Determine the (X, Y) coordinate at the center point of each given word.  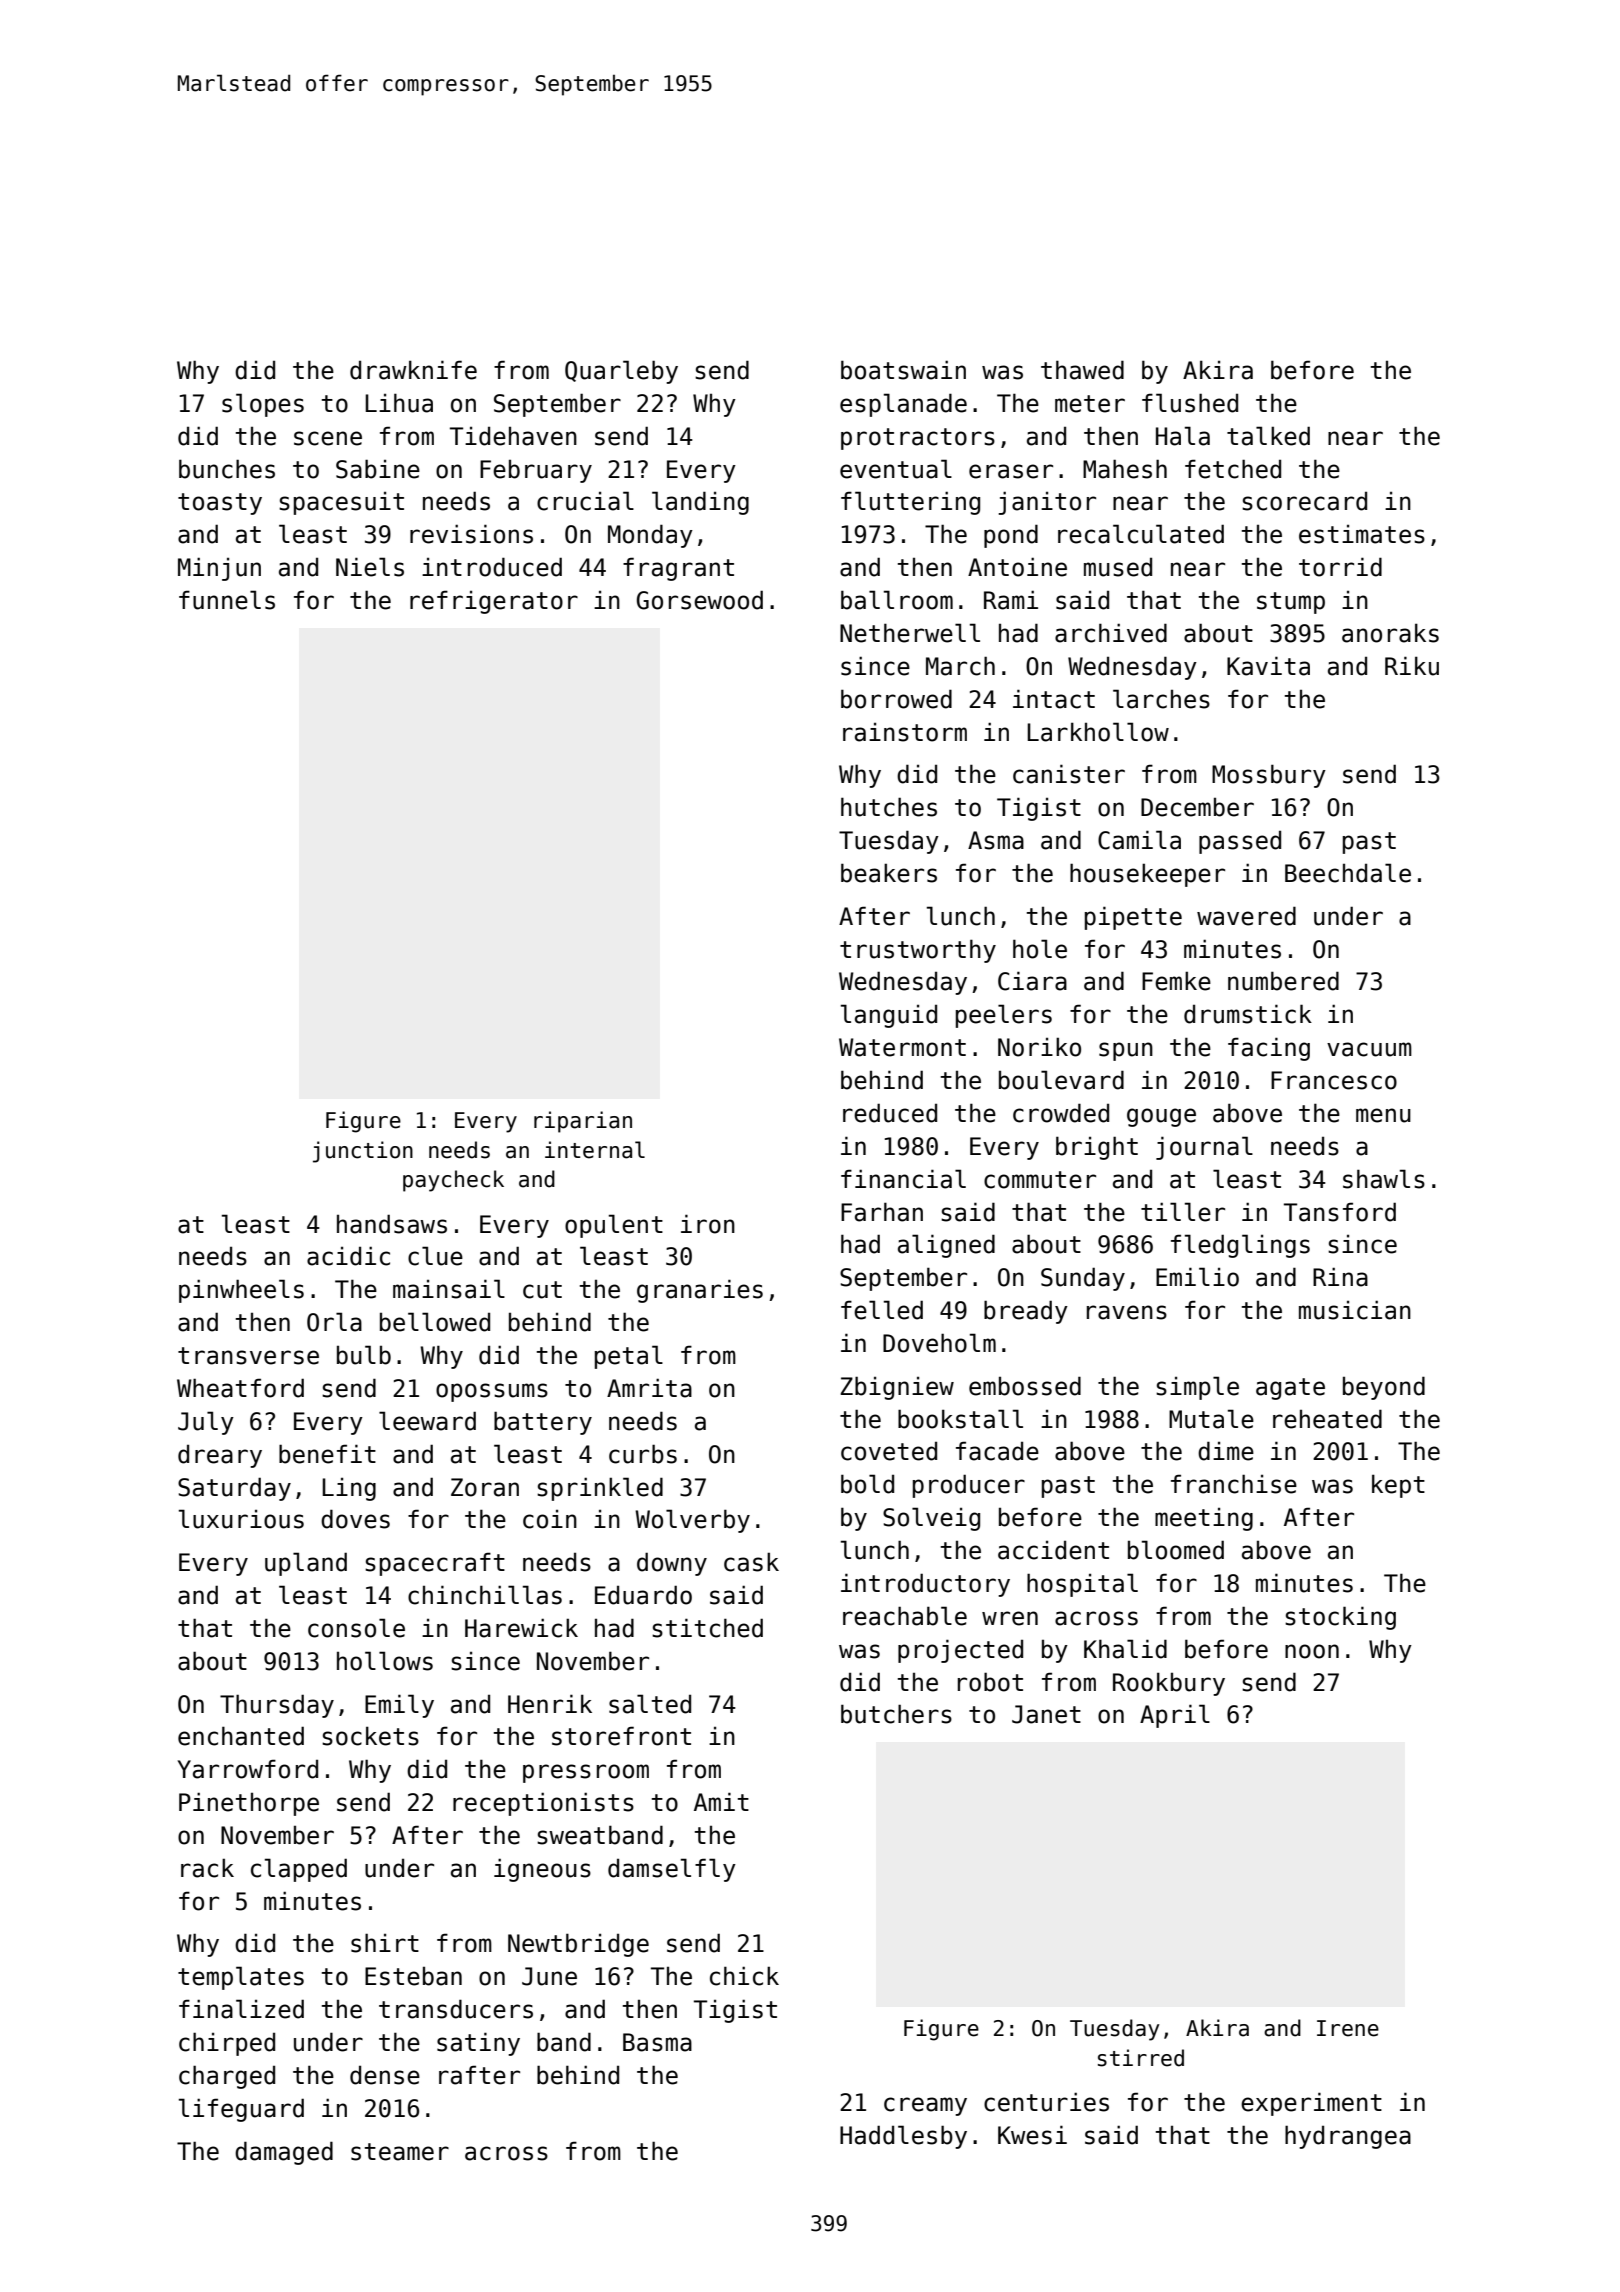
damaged (284, 2153)
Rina (1340, 1277)
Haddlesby (903, 2137)
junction (363, 1152)
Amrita (649, 1388)
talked (1268, 436)
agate (1290, 1389)
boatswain (903, 370)
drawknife (413, 370)
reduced (890, 1113)
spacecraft (435, 1564)
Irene (1348, 2028)
